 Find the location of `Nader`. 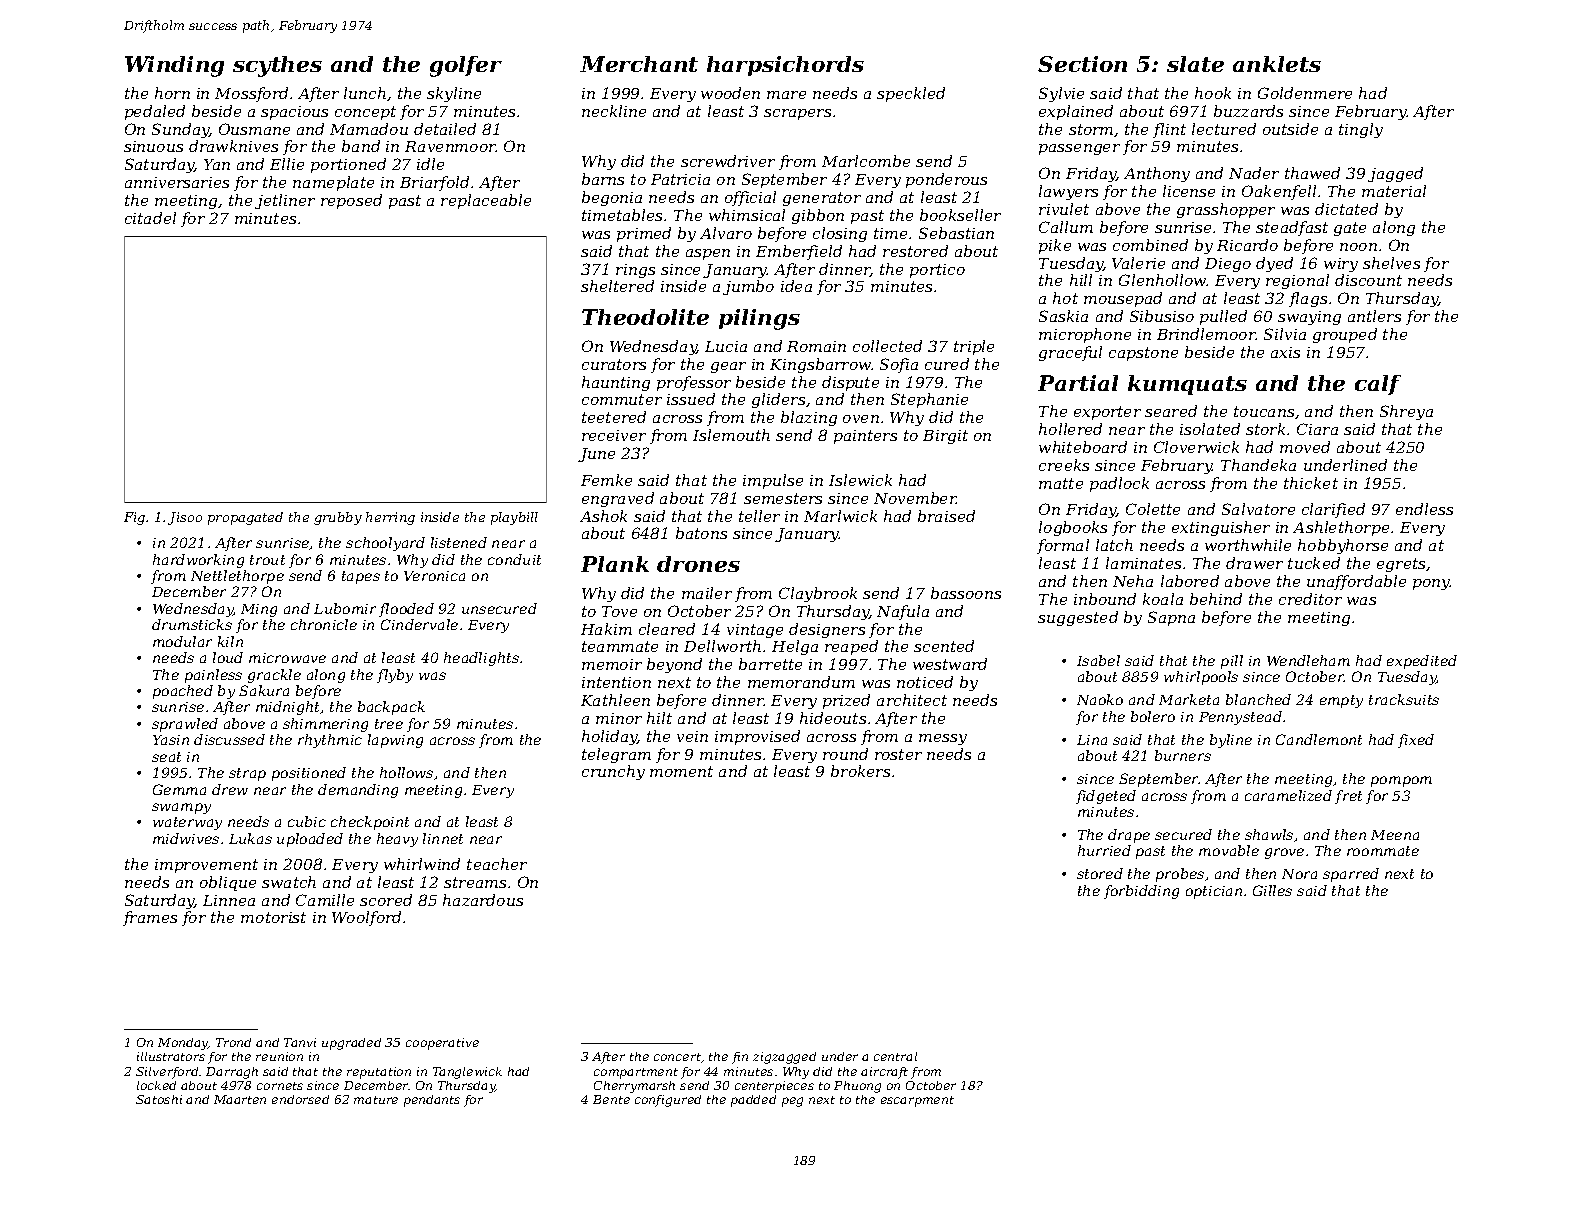

Nader is located at coordinates (1254, 173).
